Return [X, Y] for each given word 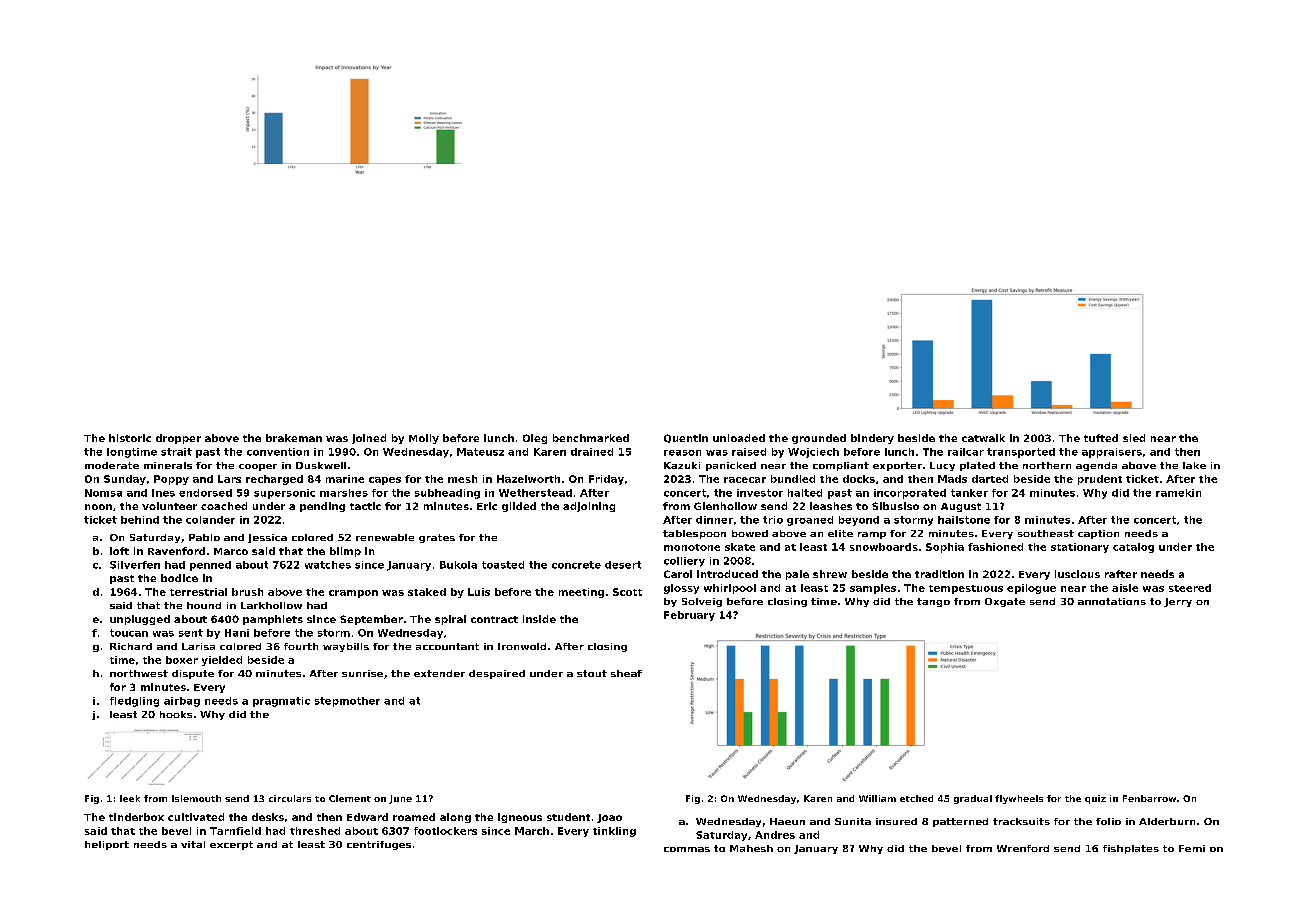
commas [687, 849]
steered [1190, 588]
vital [193, 844]
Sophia [945, 548]
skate [740, 547]
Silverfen [135, 565]
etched [916, 798]
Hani [237, 633]
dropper [178, 439]
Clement [350, 798]
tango [933, 602]
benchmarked [591, 438]
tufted [1101, 438]
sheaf [626, 673]
